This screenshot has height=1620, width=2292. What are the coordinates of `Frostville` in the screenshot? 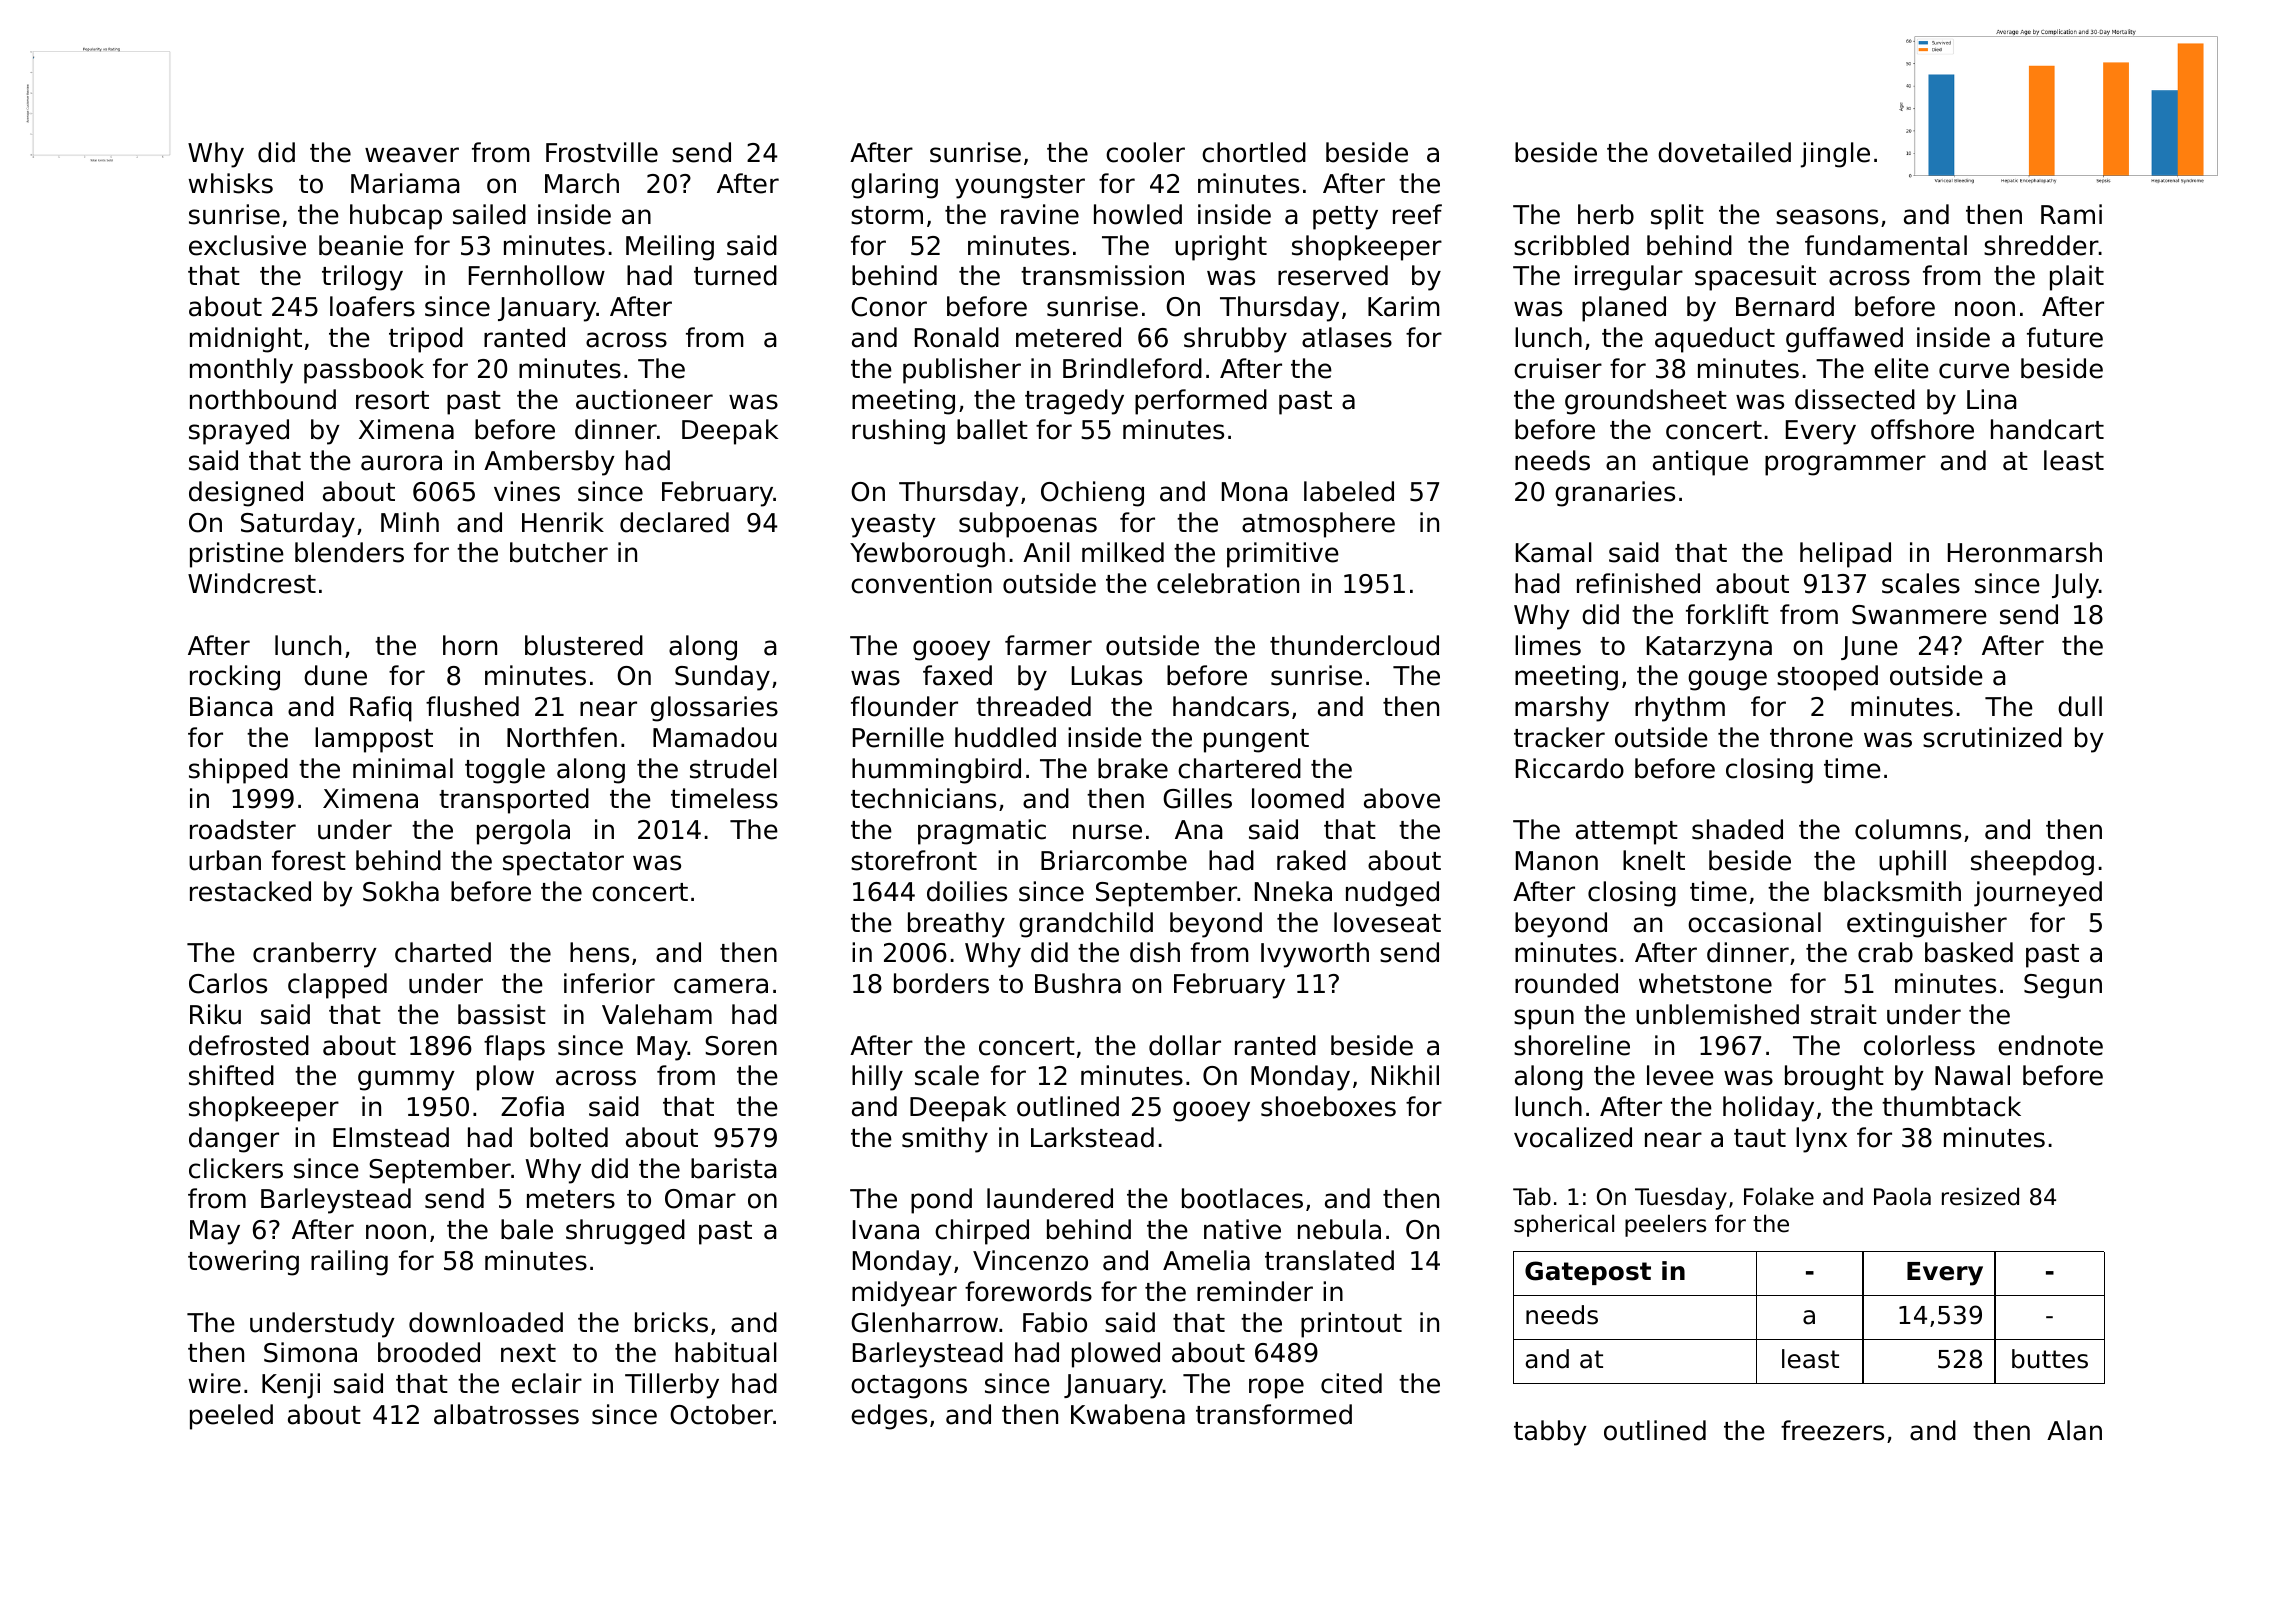 It's located at (602, 152).
